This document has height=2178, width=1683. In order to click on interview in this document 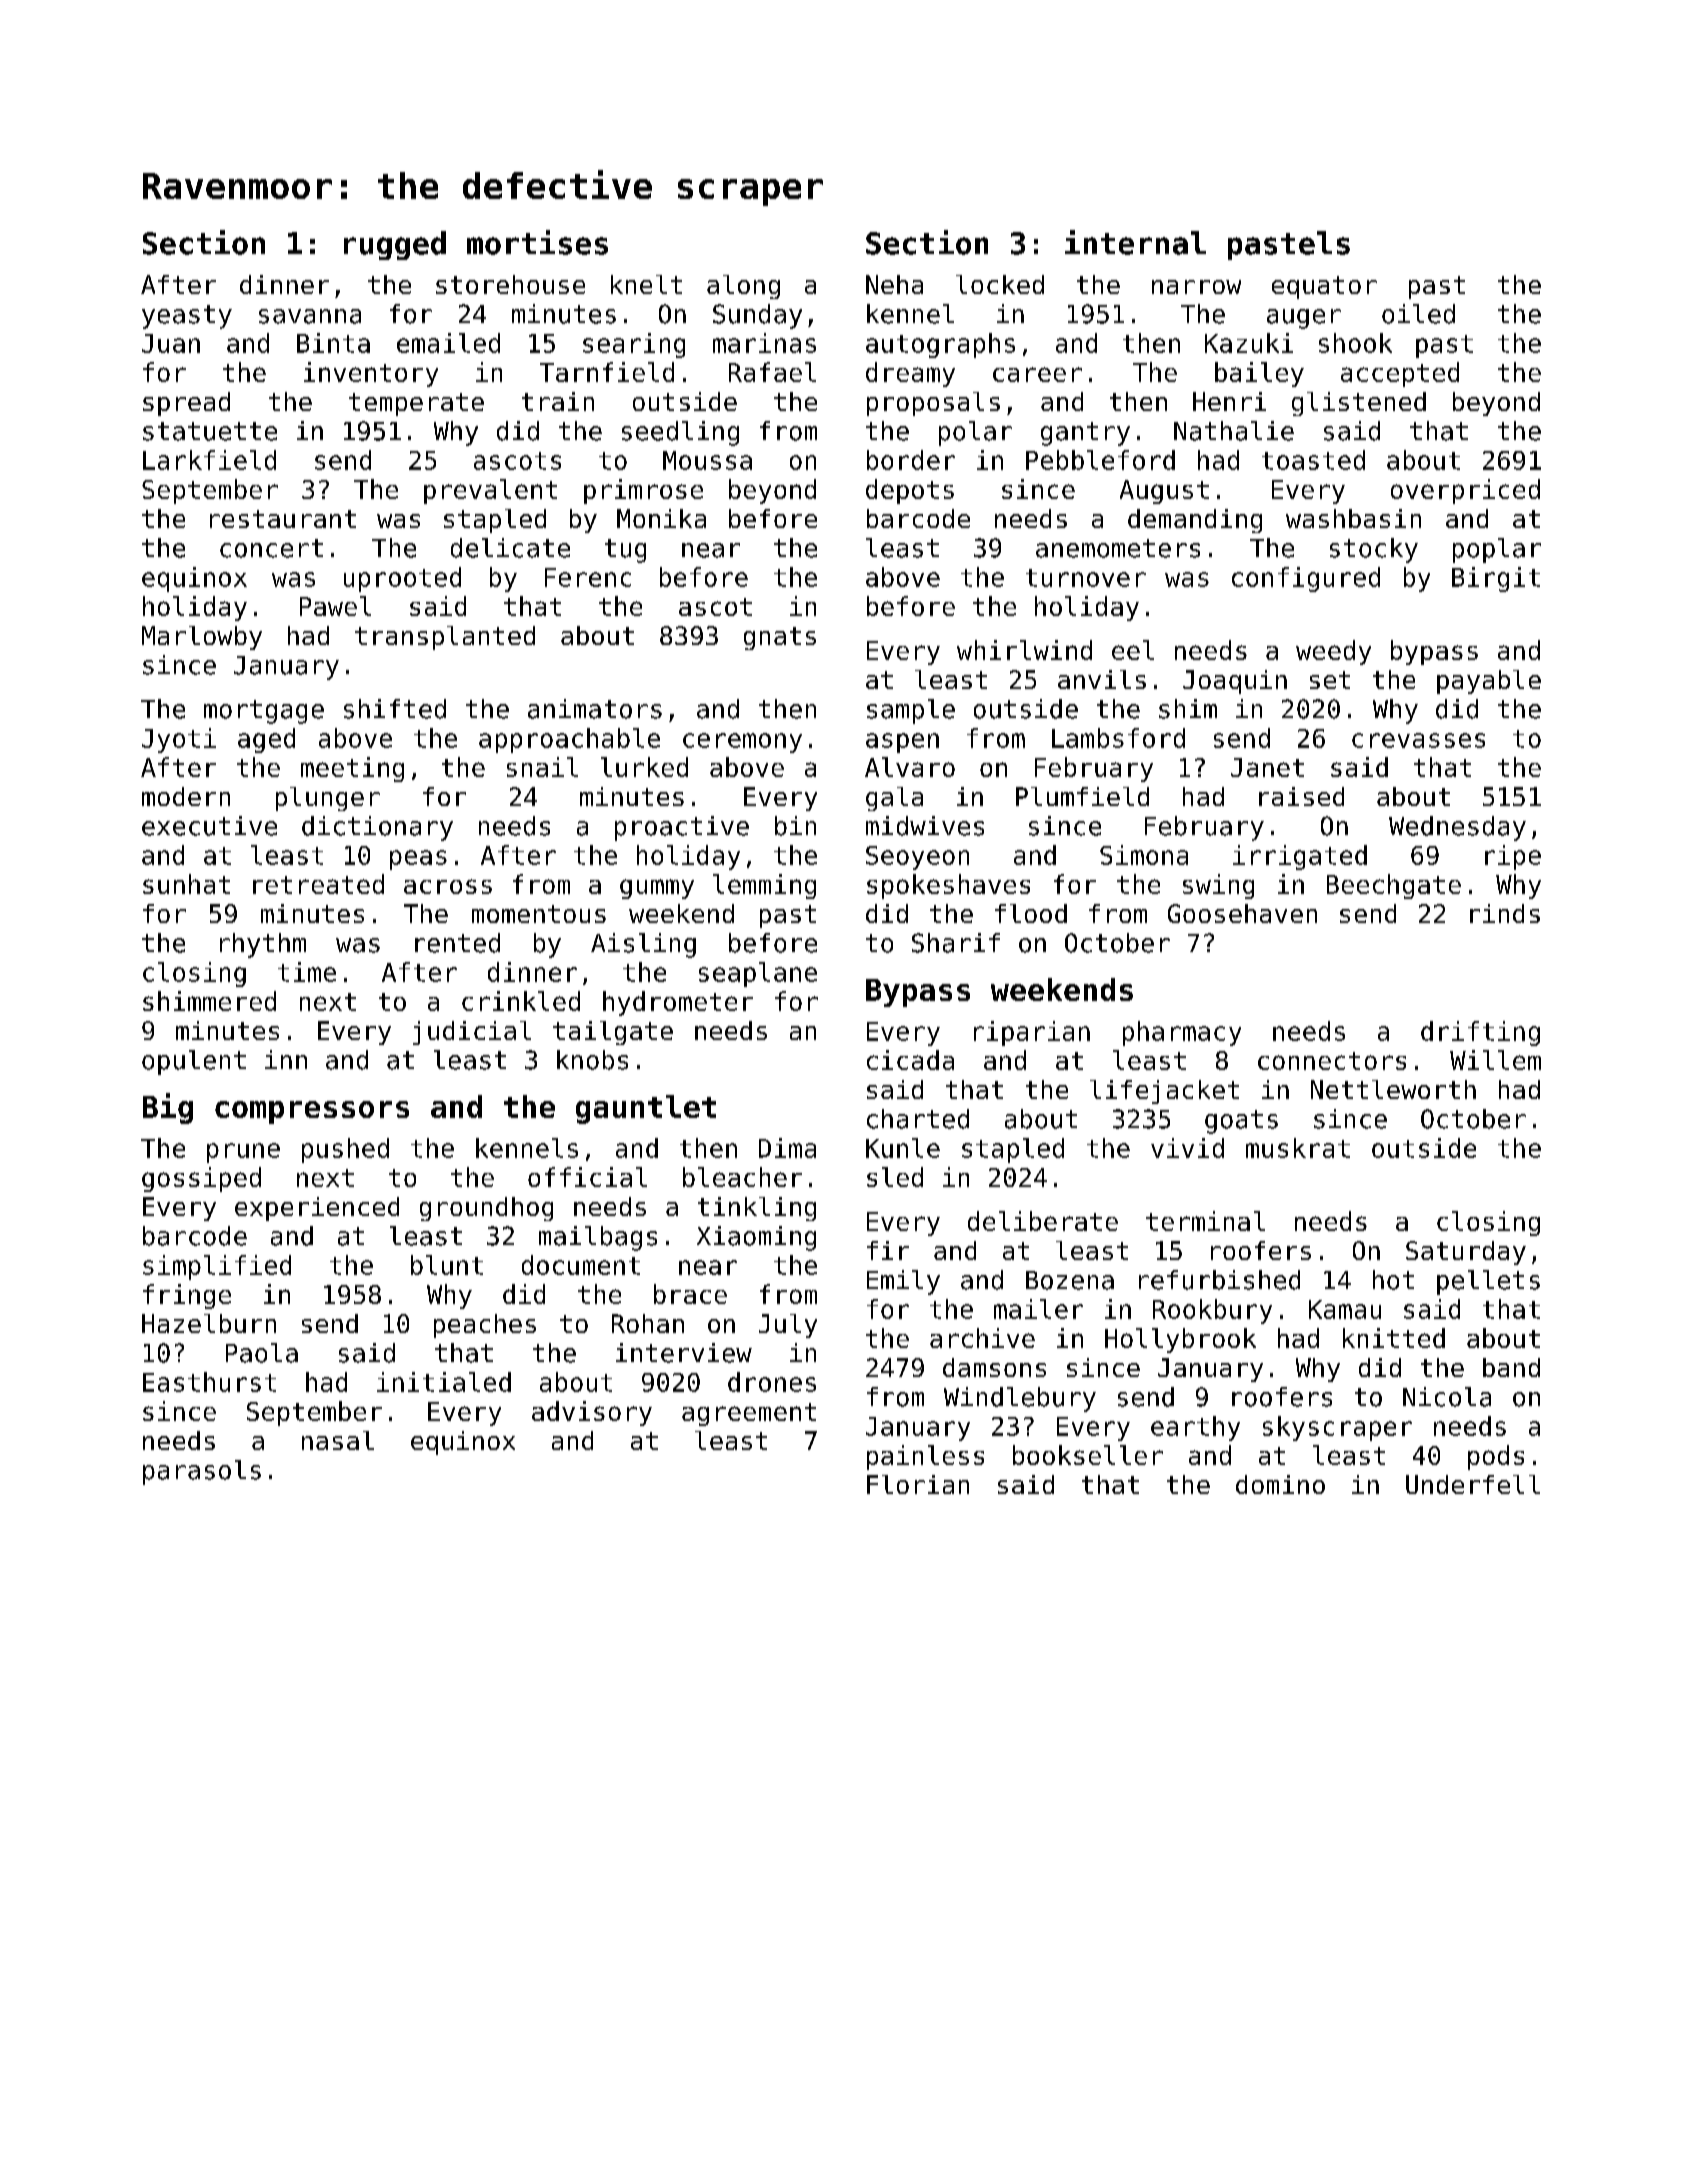, I will do `click(684, 1353)`.
